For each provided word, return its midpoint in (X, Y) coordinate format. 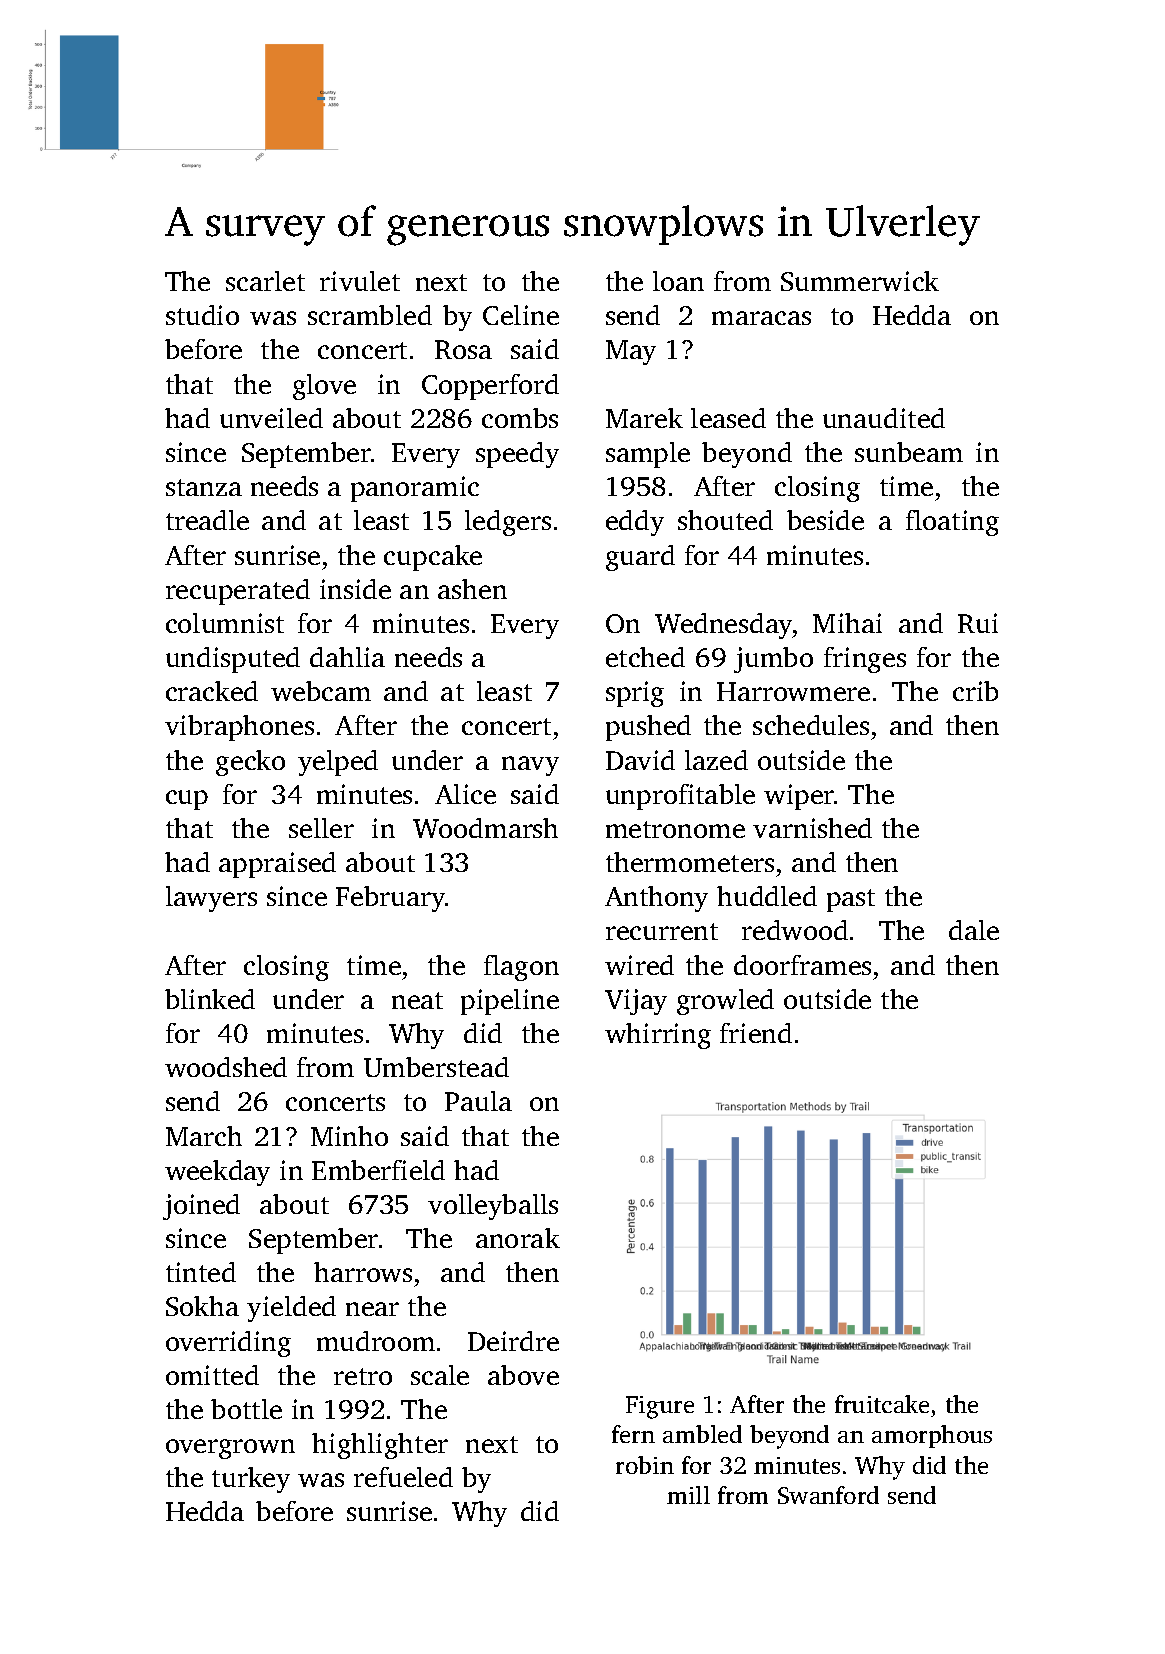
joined (201, 1207)
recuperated (238, 592)
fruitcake (882, 1404)
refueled (403, 1477)
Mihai (847, 623)
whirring (658, 1036)
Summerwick (860, 281)
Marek (644, 418)
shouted (725, 520)
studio (202, 315)
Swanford (828, 1495)
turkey (251, 1480)
